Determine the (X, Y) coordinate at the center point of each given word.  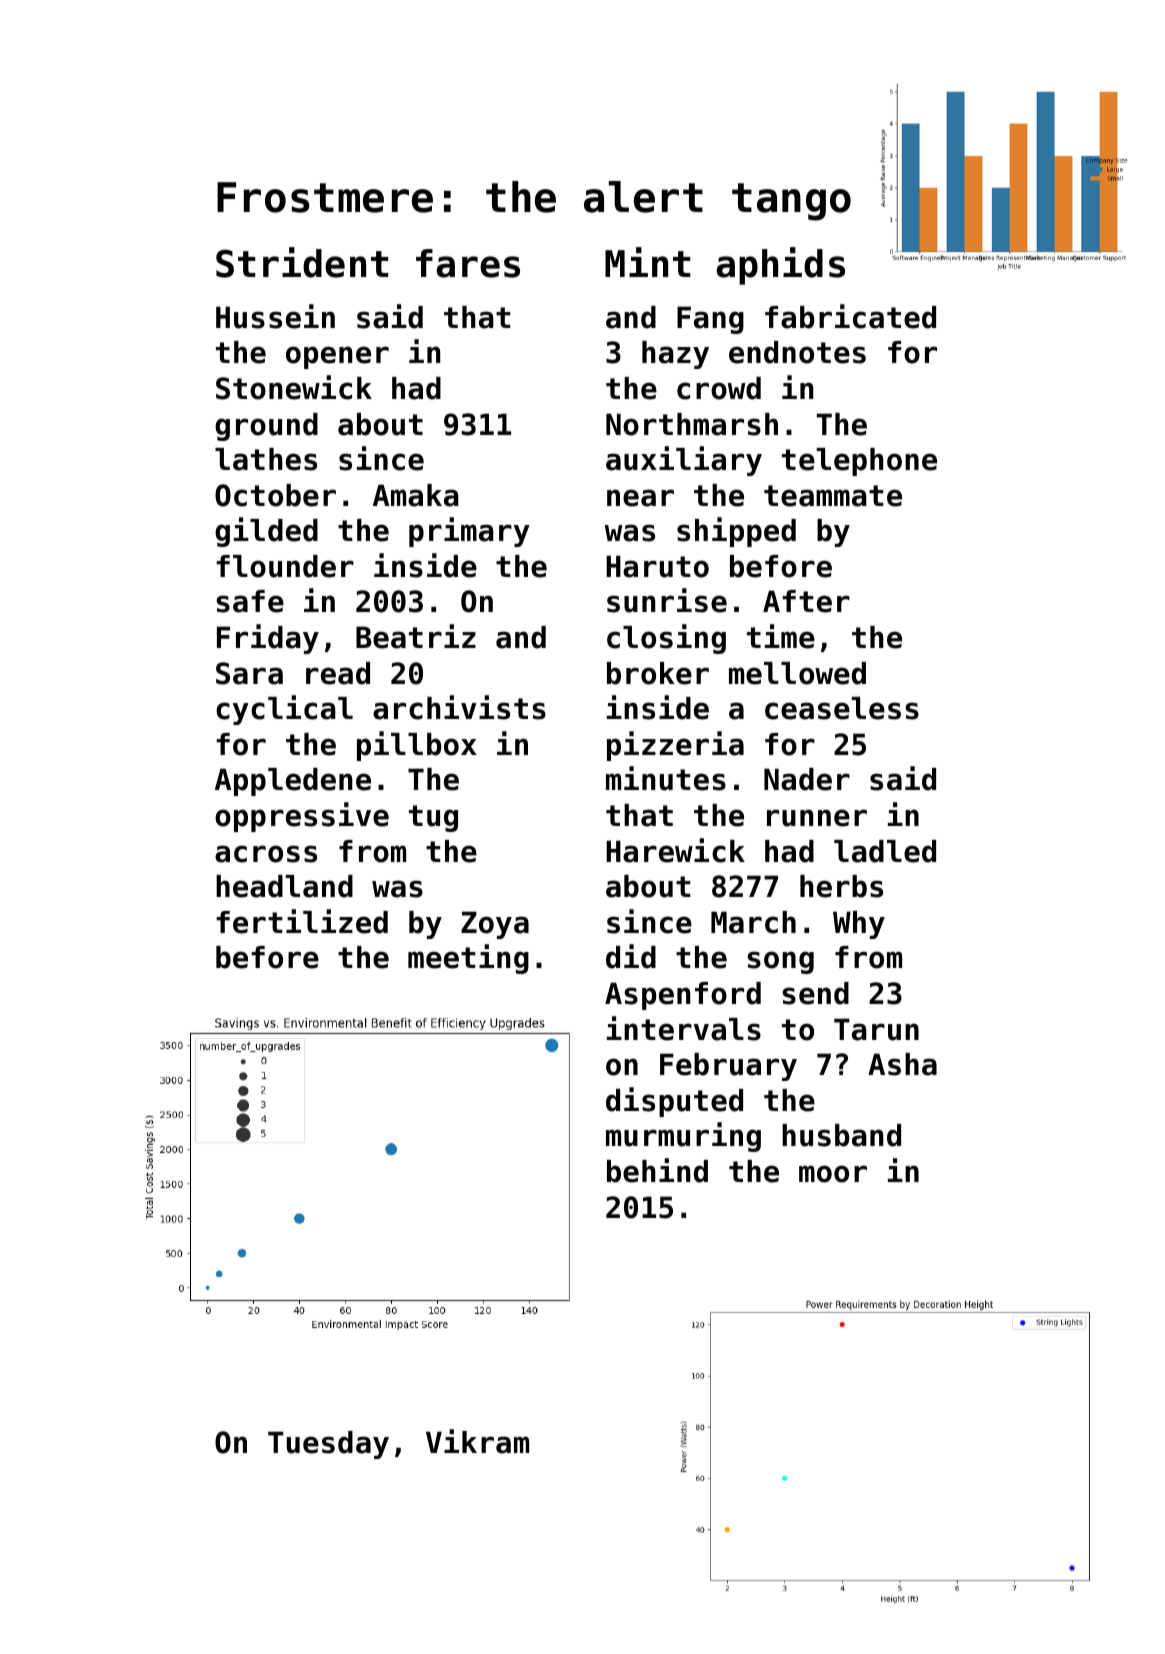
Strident (302, 262)
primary (469, 532)
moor (833, 1174)
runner (817, 818)
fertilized (302, 921)
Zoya (495, 925)
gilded (266, 532)
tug (433, 818)
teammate (833, 496)
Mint (648, 262)
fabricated (850, 316)
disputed (674, 1102)
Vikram (477, 1441)
